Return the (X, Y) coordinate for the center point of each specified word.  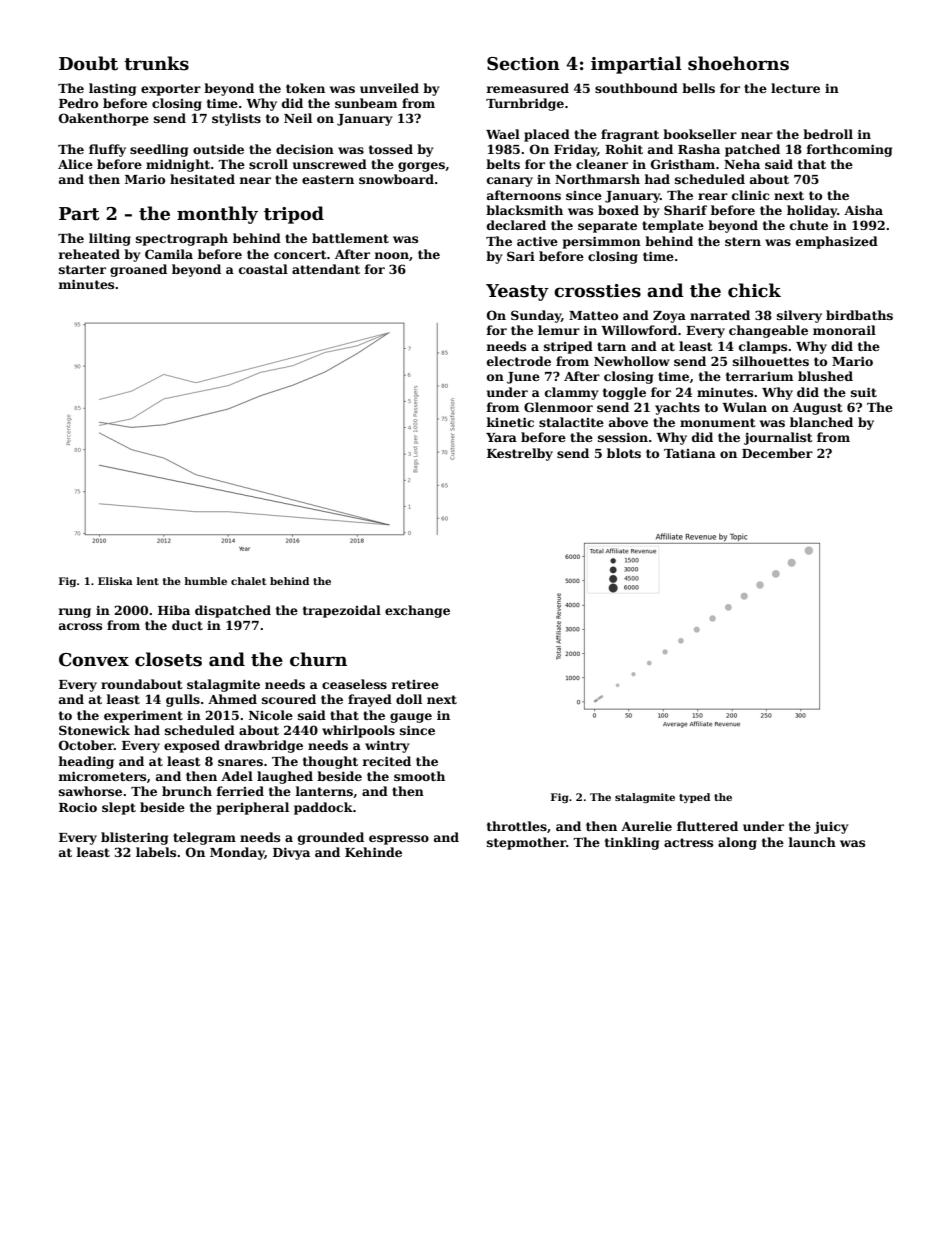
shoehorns (738, 63)
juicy (831, 827)
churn (318, 659)
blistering (134, 838)
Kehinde (373, 852)
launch (812, 842)
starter (82, 269)
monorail (844, 330)
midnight (178, 165)
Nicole (271, 715)
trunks (156, 63)
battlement (350, 238)
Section (523, 64)
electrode (519, 361)
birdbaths (859, 315)
